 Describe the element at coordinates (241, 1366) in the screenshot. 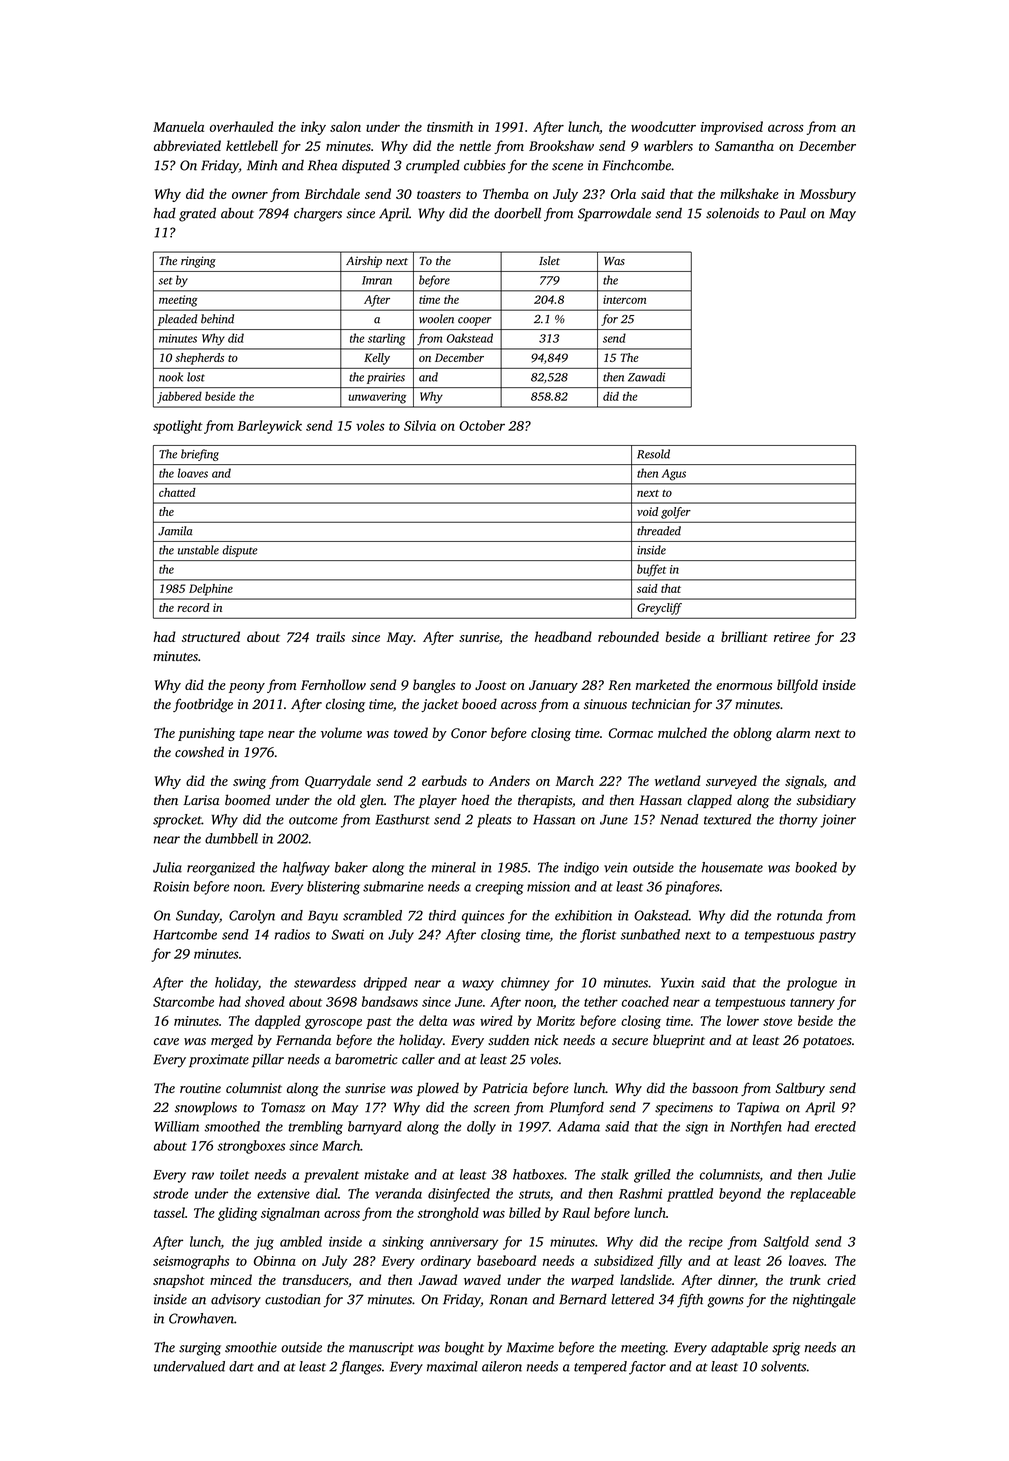

I see `dart` at that location.
